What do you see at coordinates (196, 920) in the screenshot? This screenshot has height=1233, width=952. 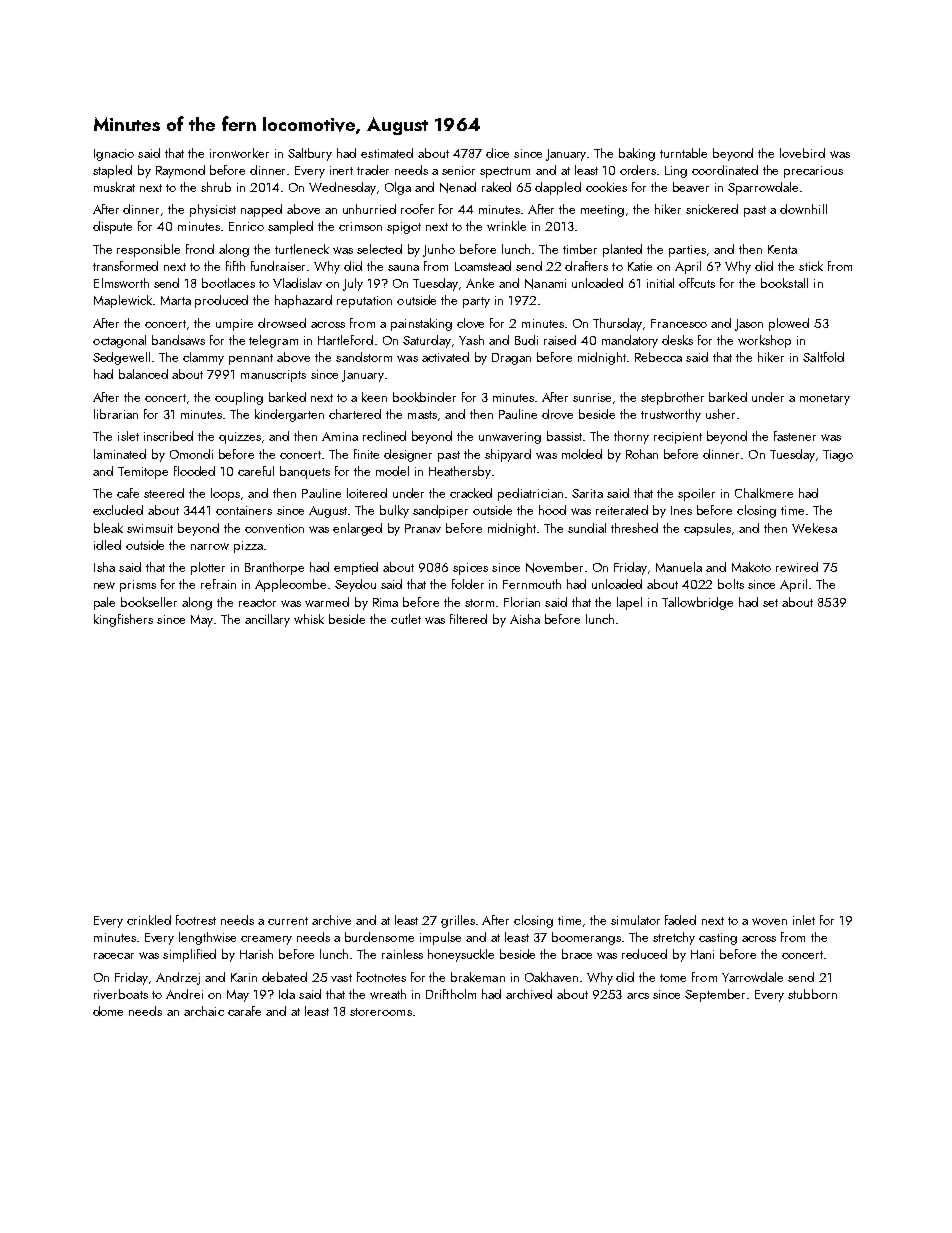 I see `footrest` at bounding box center [196, 920].
